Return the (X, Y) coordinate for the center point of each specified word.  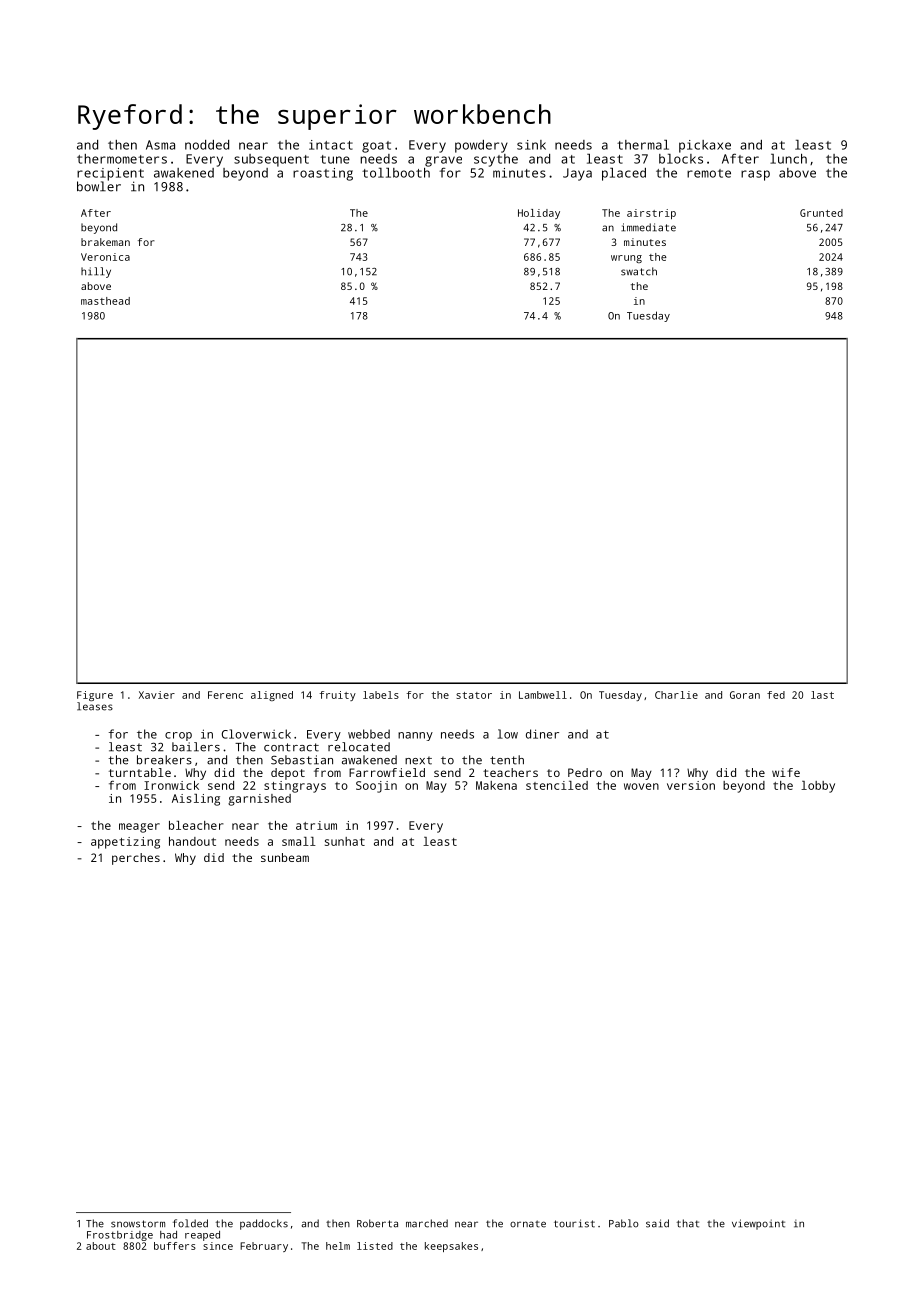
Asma (160, 145)
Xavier (157, 695)
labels (381, 695)
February (264, 1247)
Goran (745, 695)
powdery (481, 146)
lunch (788, 159)
